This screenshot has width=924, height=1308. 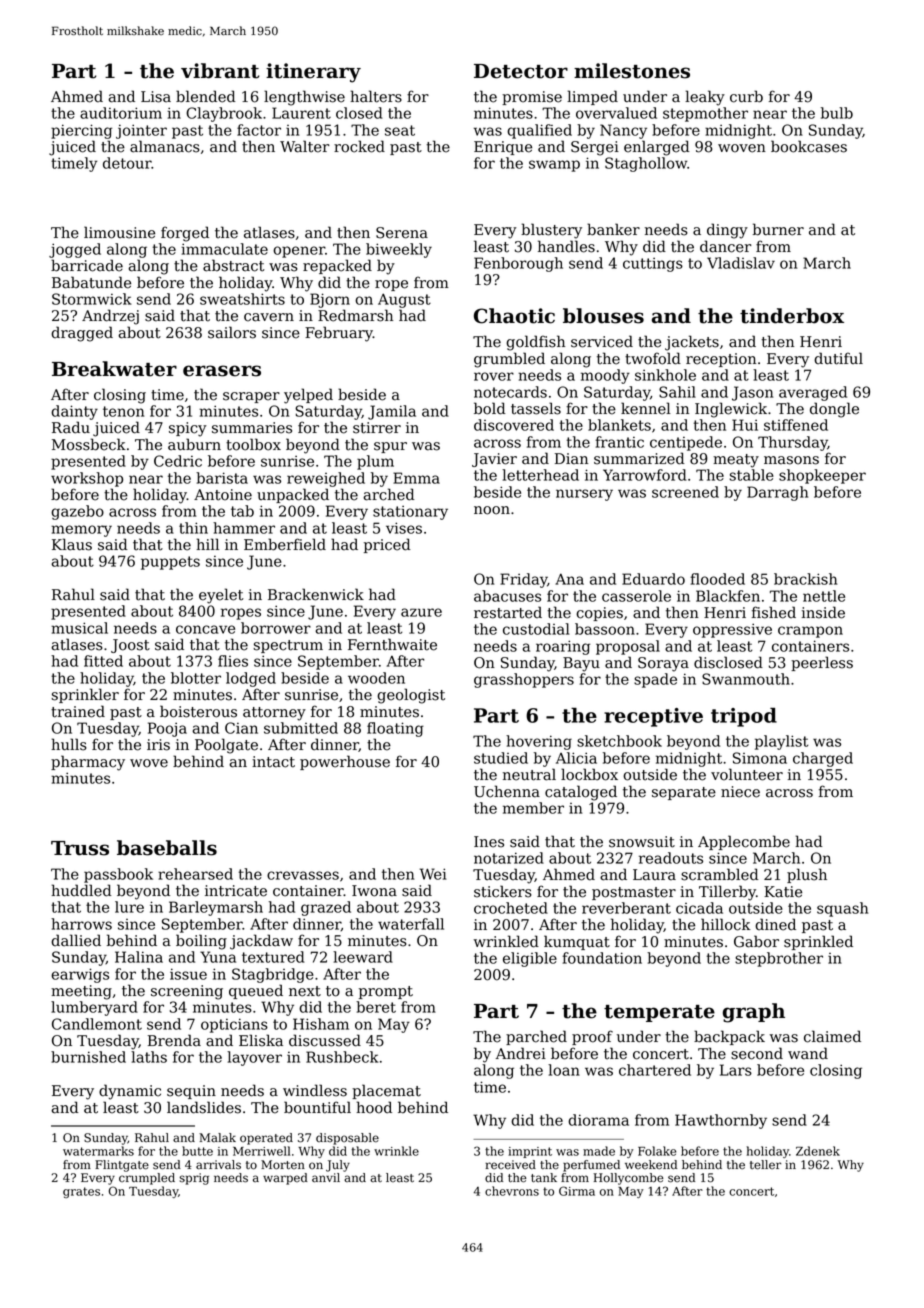 What do you see at coordinates (261, 1040) in the screenshot?
I see `Eliska` at bounding box center [261, 1040].
